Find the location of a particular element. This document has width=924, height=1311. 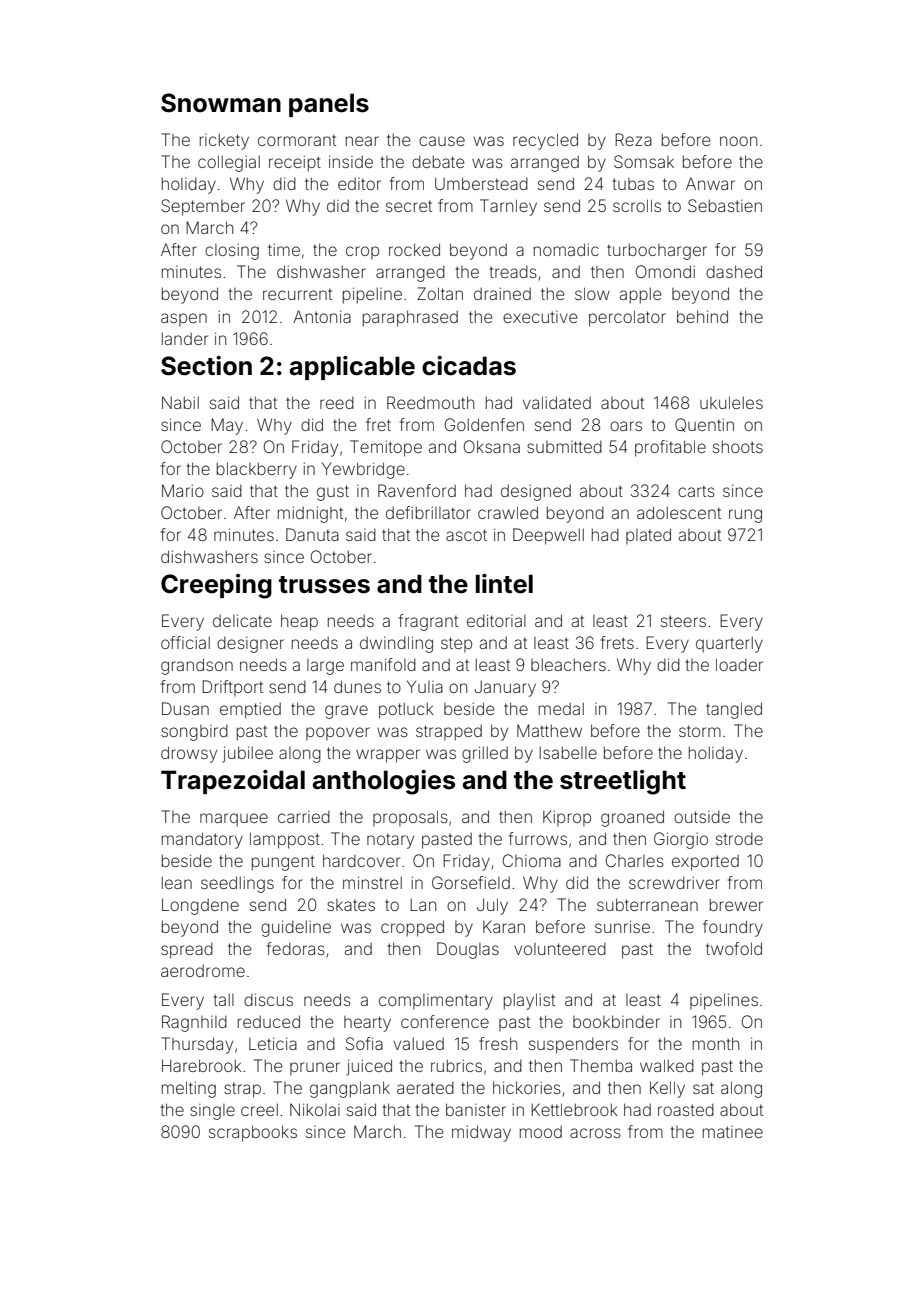

gangplank is located at coordinates (350, 1089).
